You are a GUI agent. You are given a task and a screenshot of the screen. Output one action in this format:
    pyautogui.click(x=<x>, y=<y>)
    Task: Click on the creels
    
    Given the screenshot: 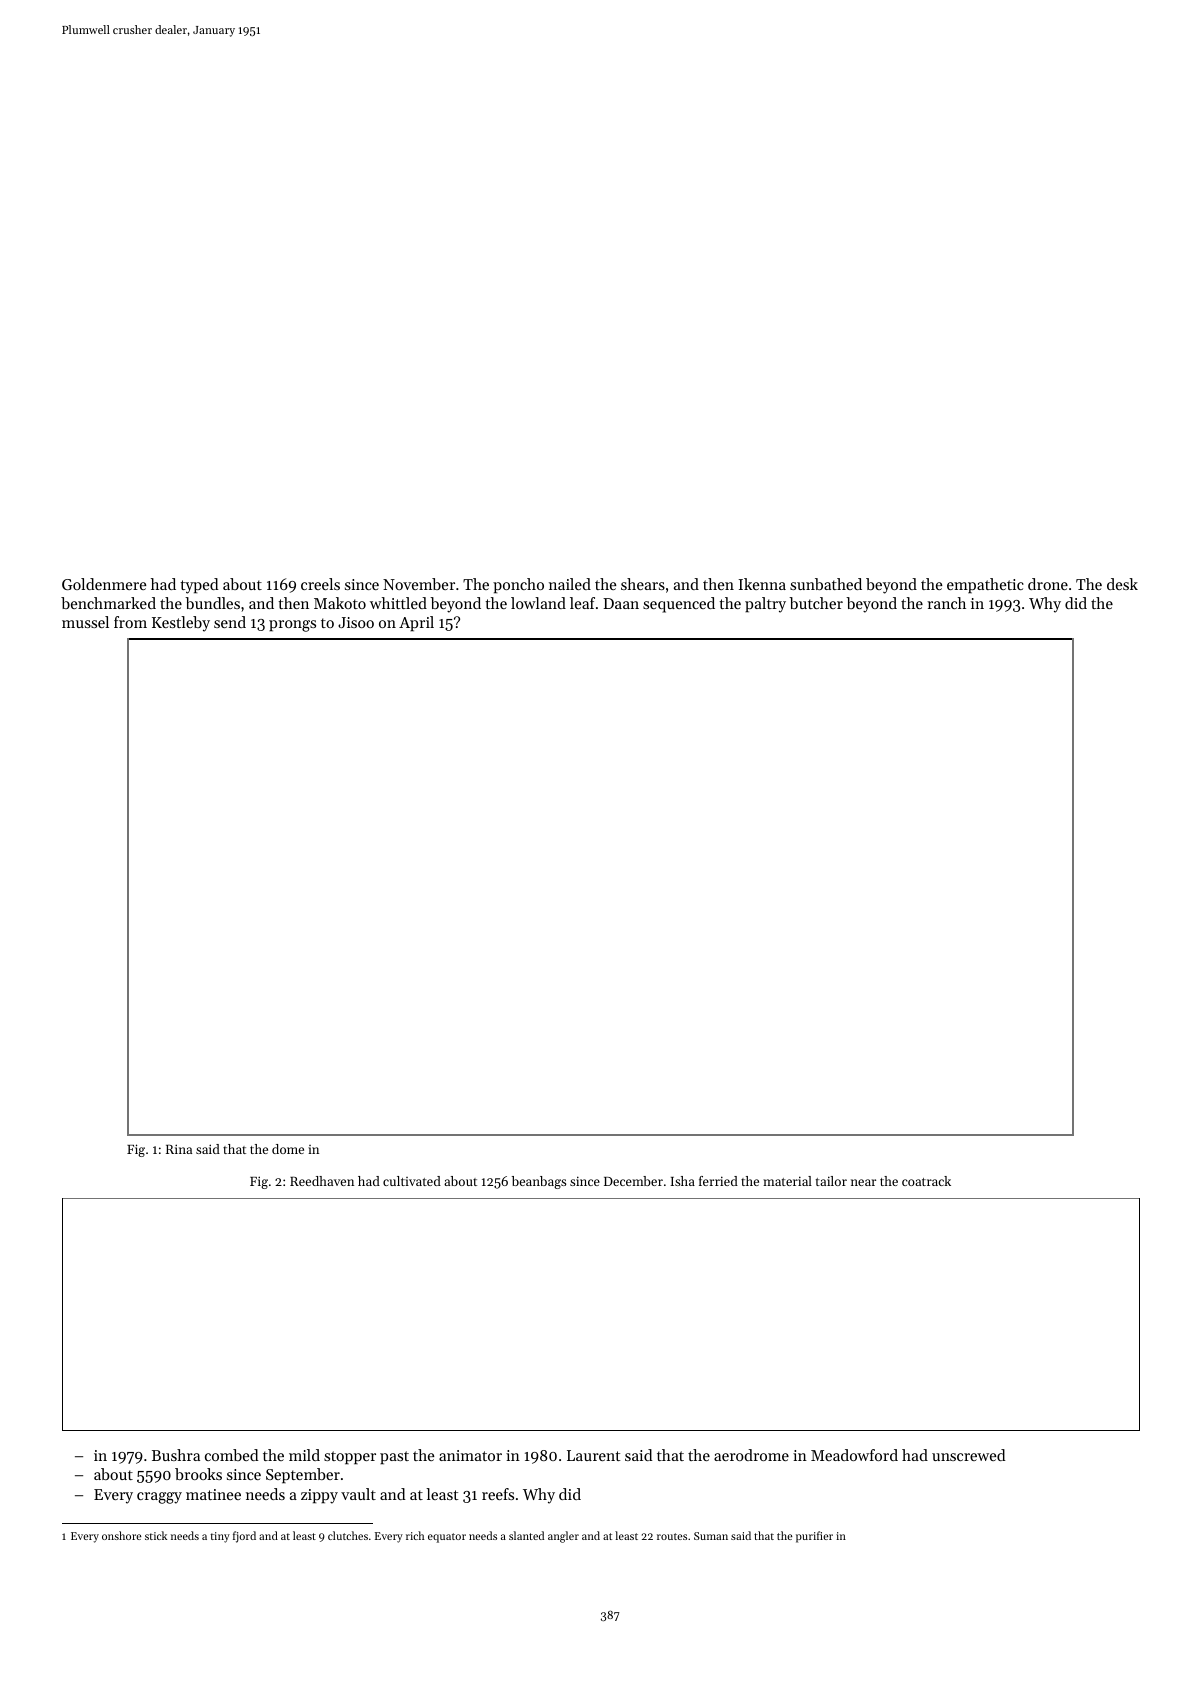 What is the action you would take?
    pyautogui.click(x=320, y=584)
